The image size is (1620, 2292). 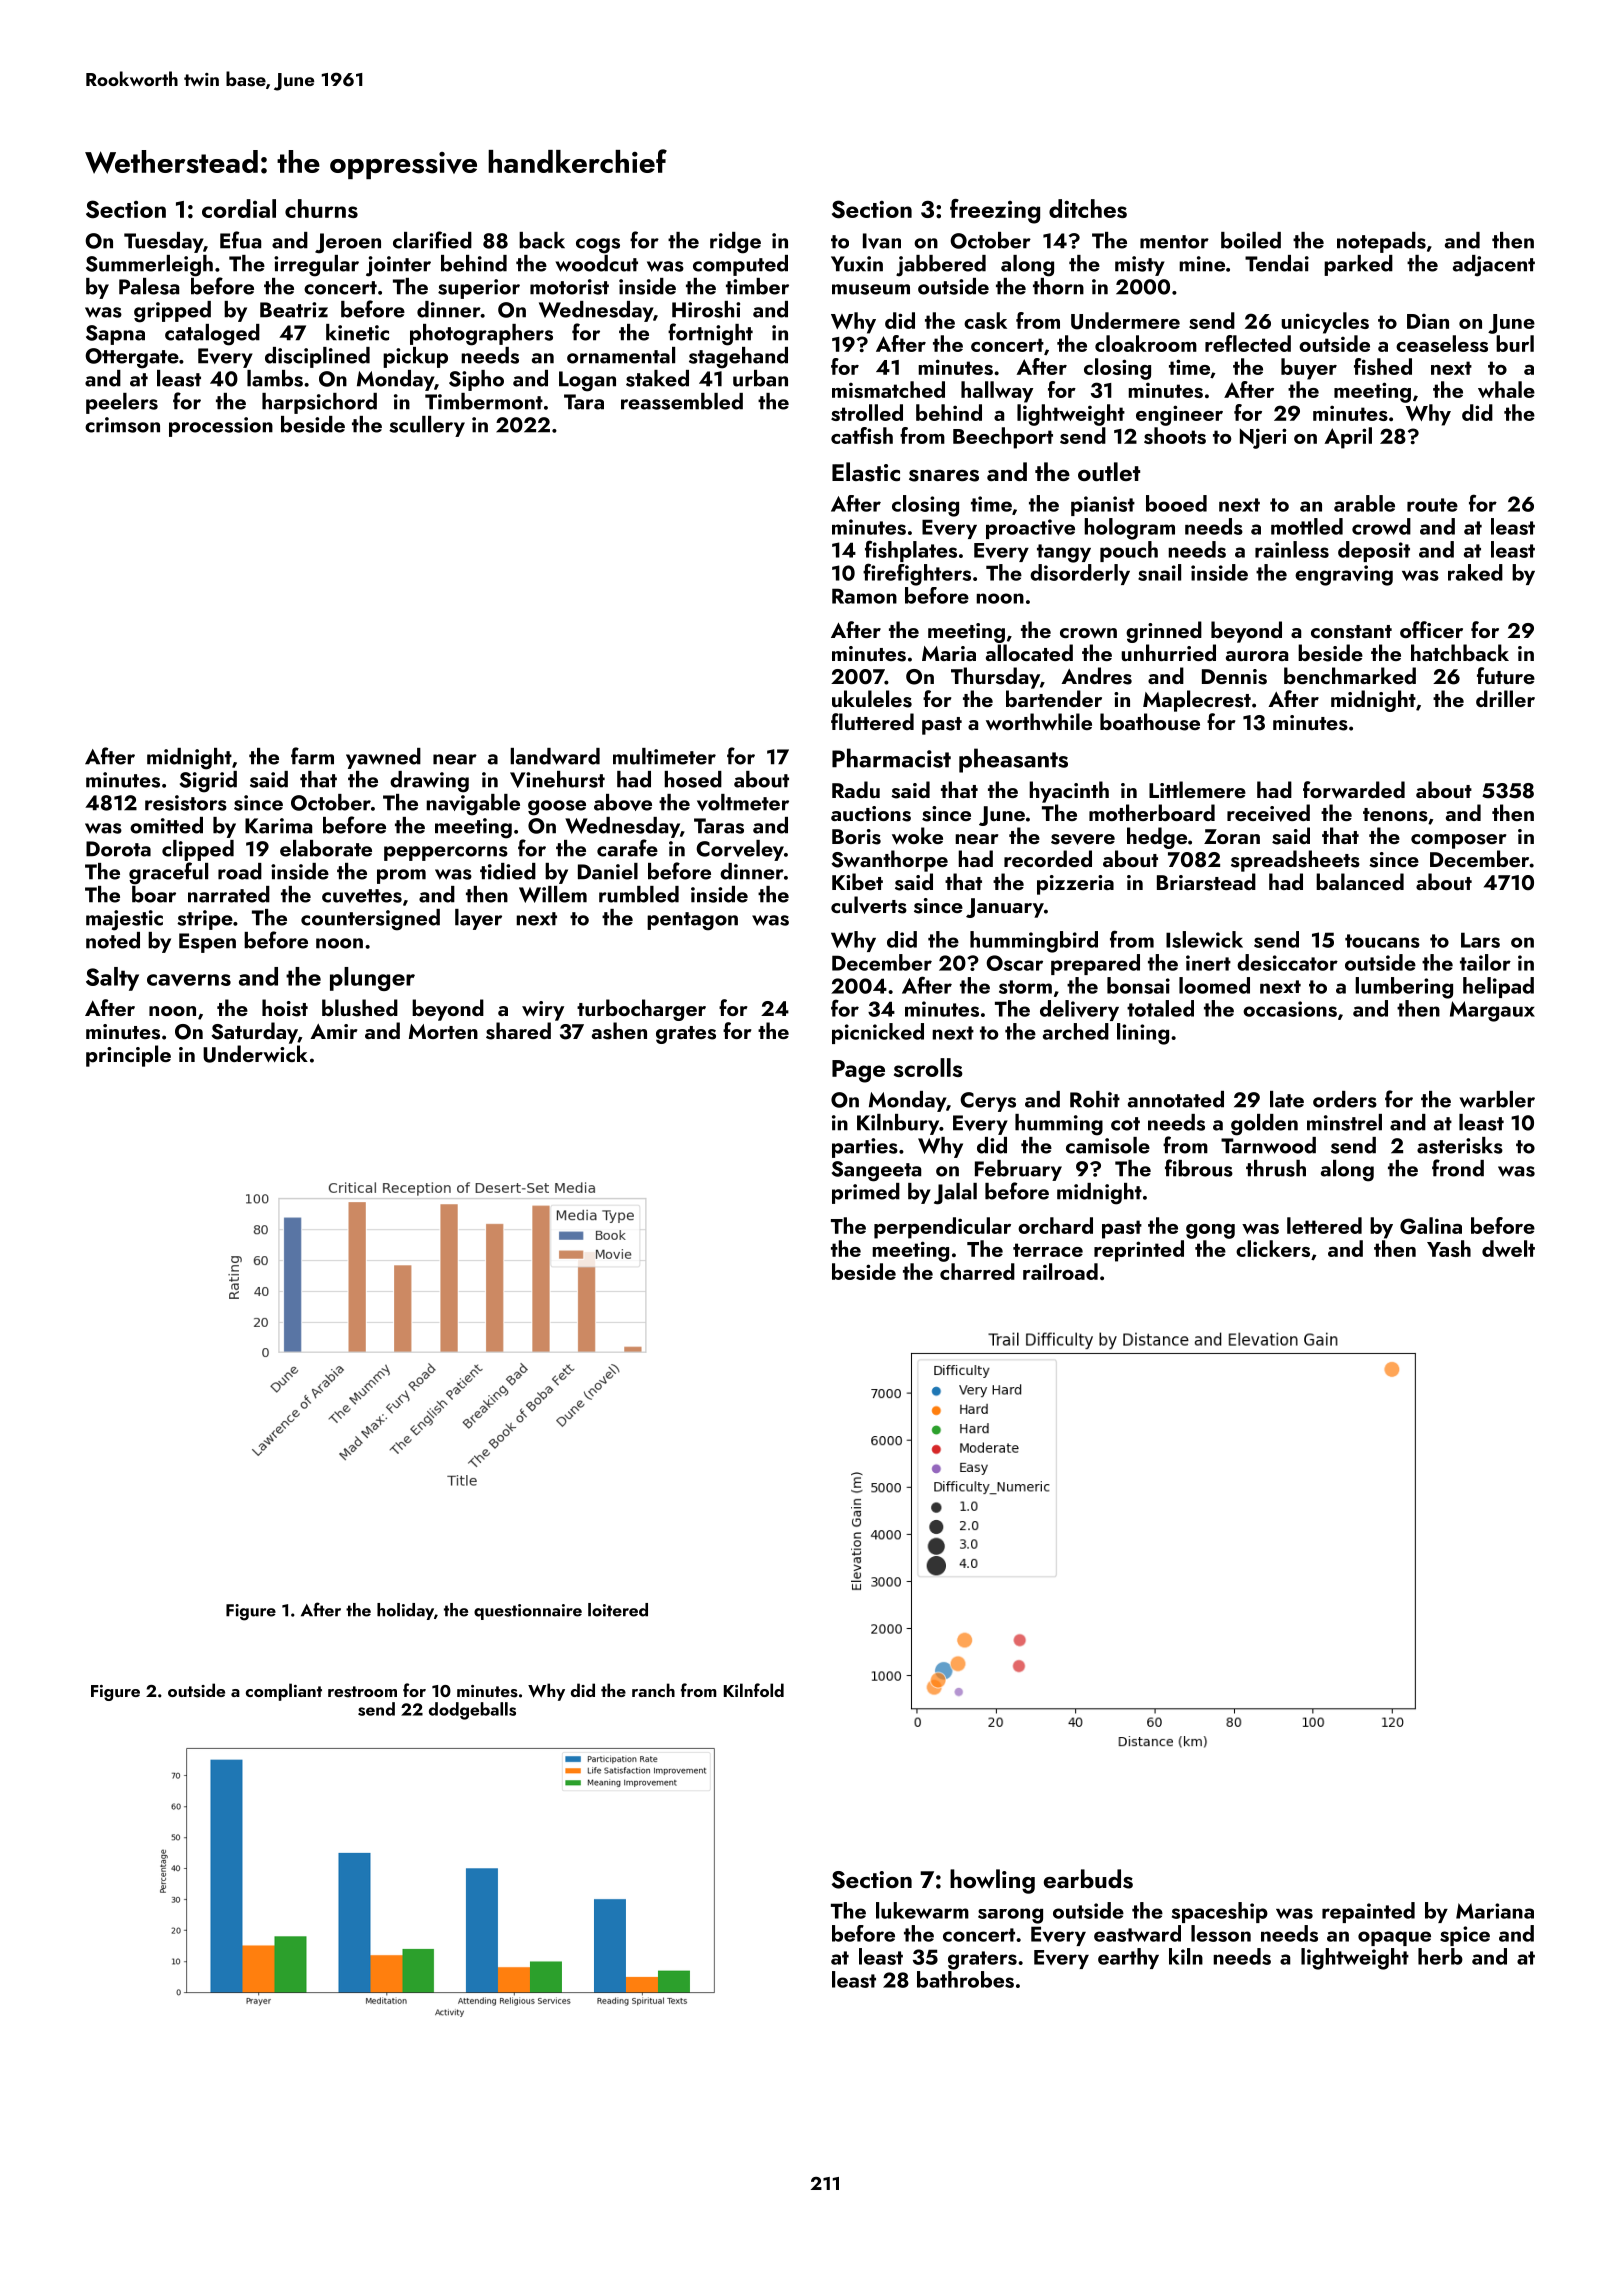 I want to click on Karima, so click(x=278, y=826).
